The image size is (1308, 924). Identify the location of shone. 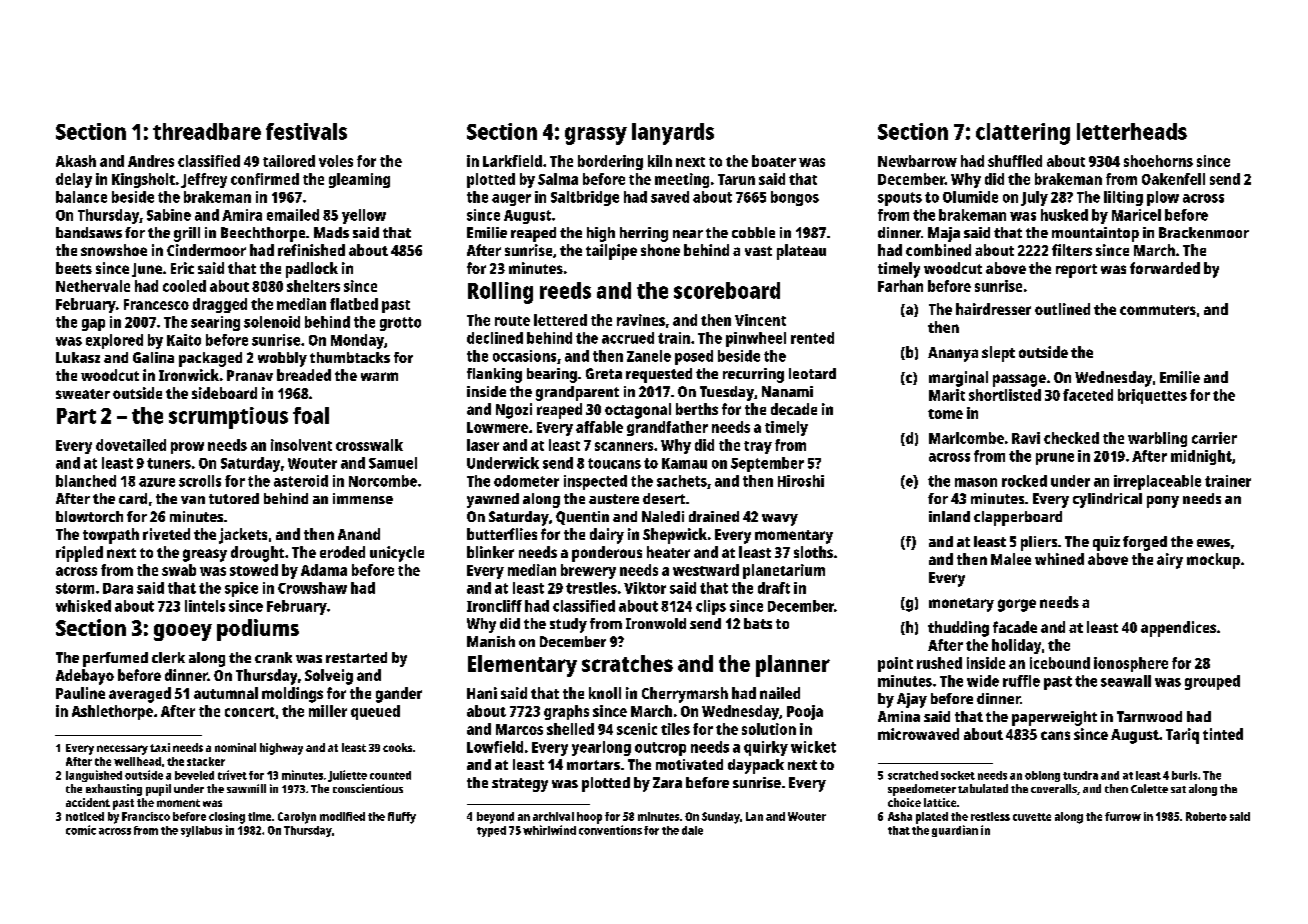
(660, 250).
